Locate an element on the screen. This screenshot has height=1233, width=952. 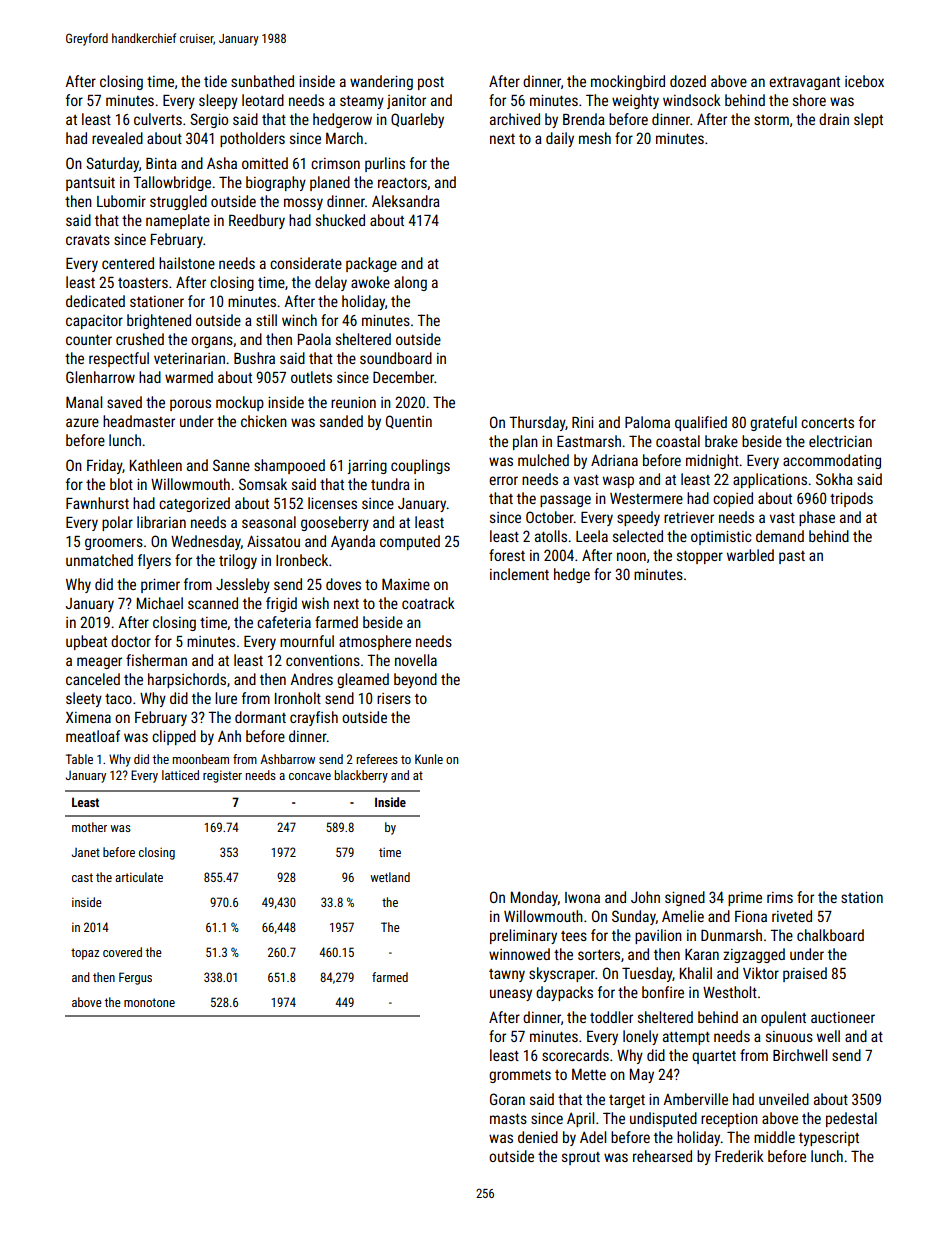
sprout is located at coordinates (581, 1158).
